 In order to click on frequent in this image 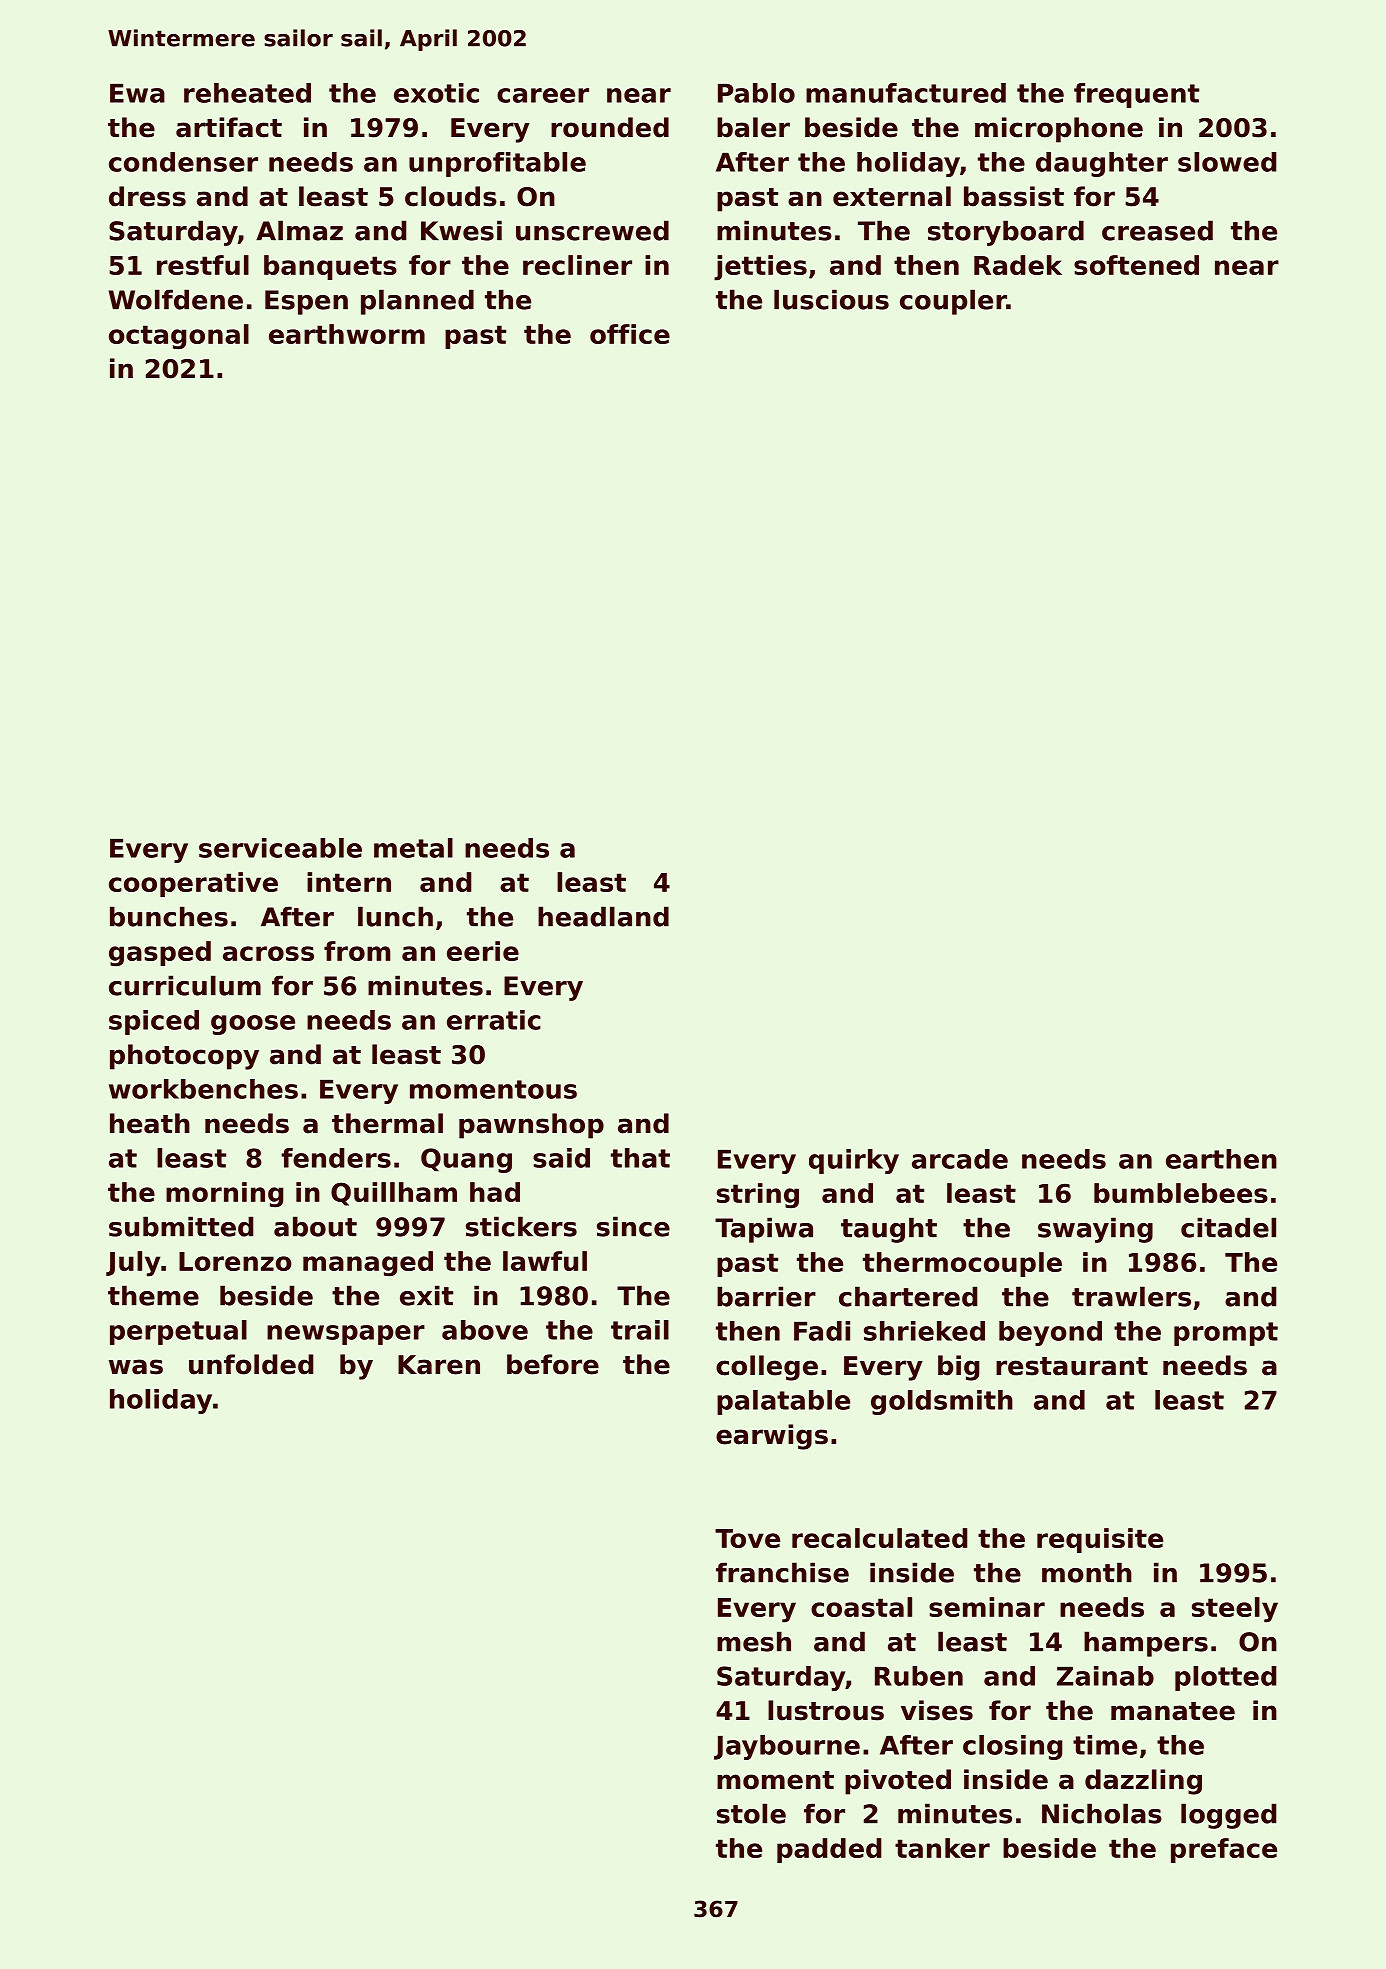, I will do `click(1136, 95)`.
